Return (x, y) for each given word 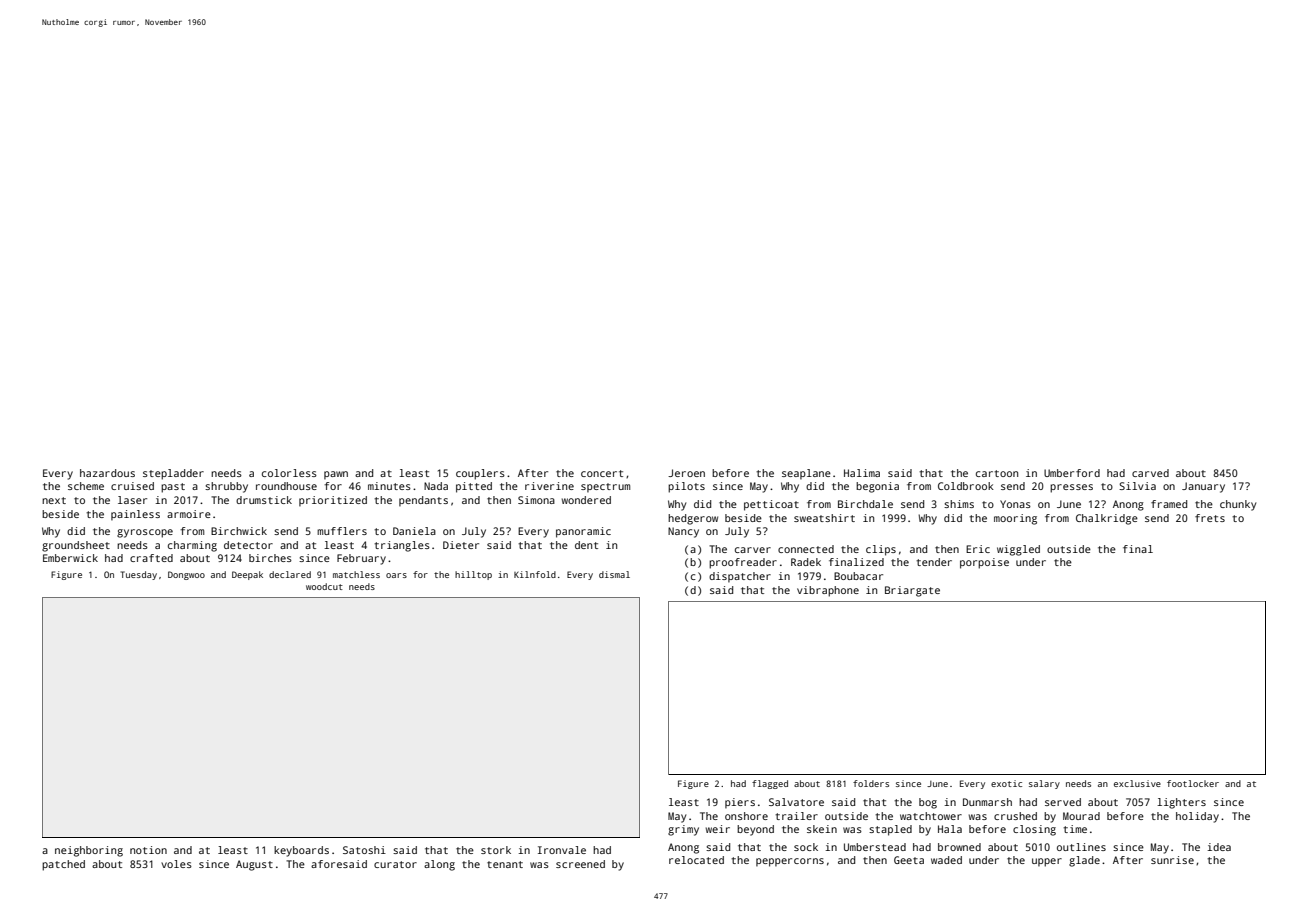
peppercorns (790, 862)
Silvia (1137, 486)
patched (63, 865)
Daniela (414, 531)
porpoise (984, 563)
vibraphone (828, 591)
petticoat (771, 505)
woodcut (324, 586)
